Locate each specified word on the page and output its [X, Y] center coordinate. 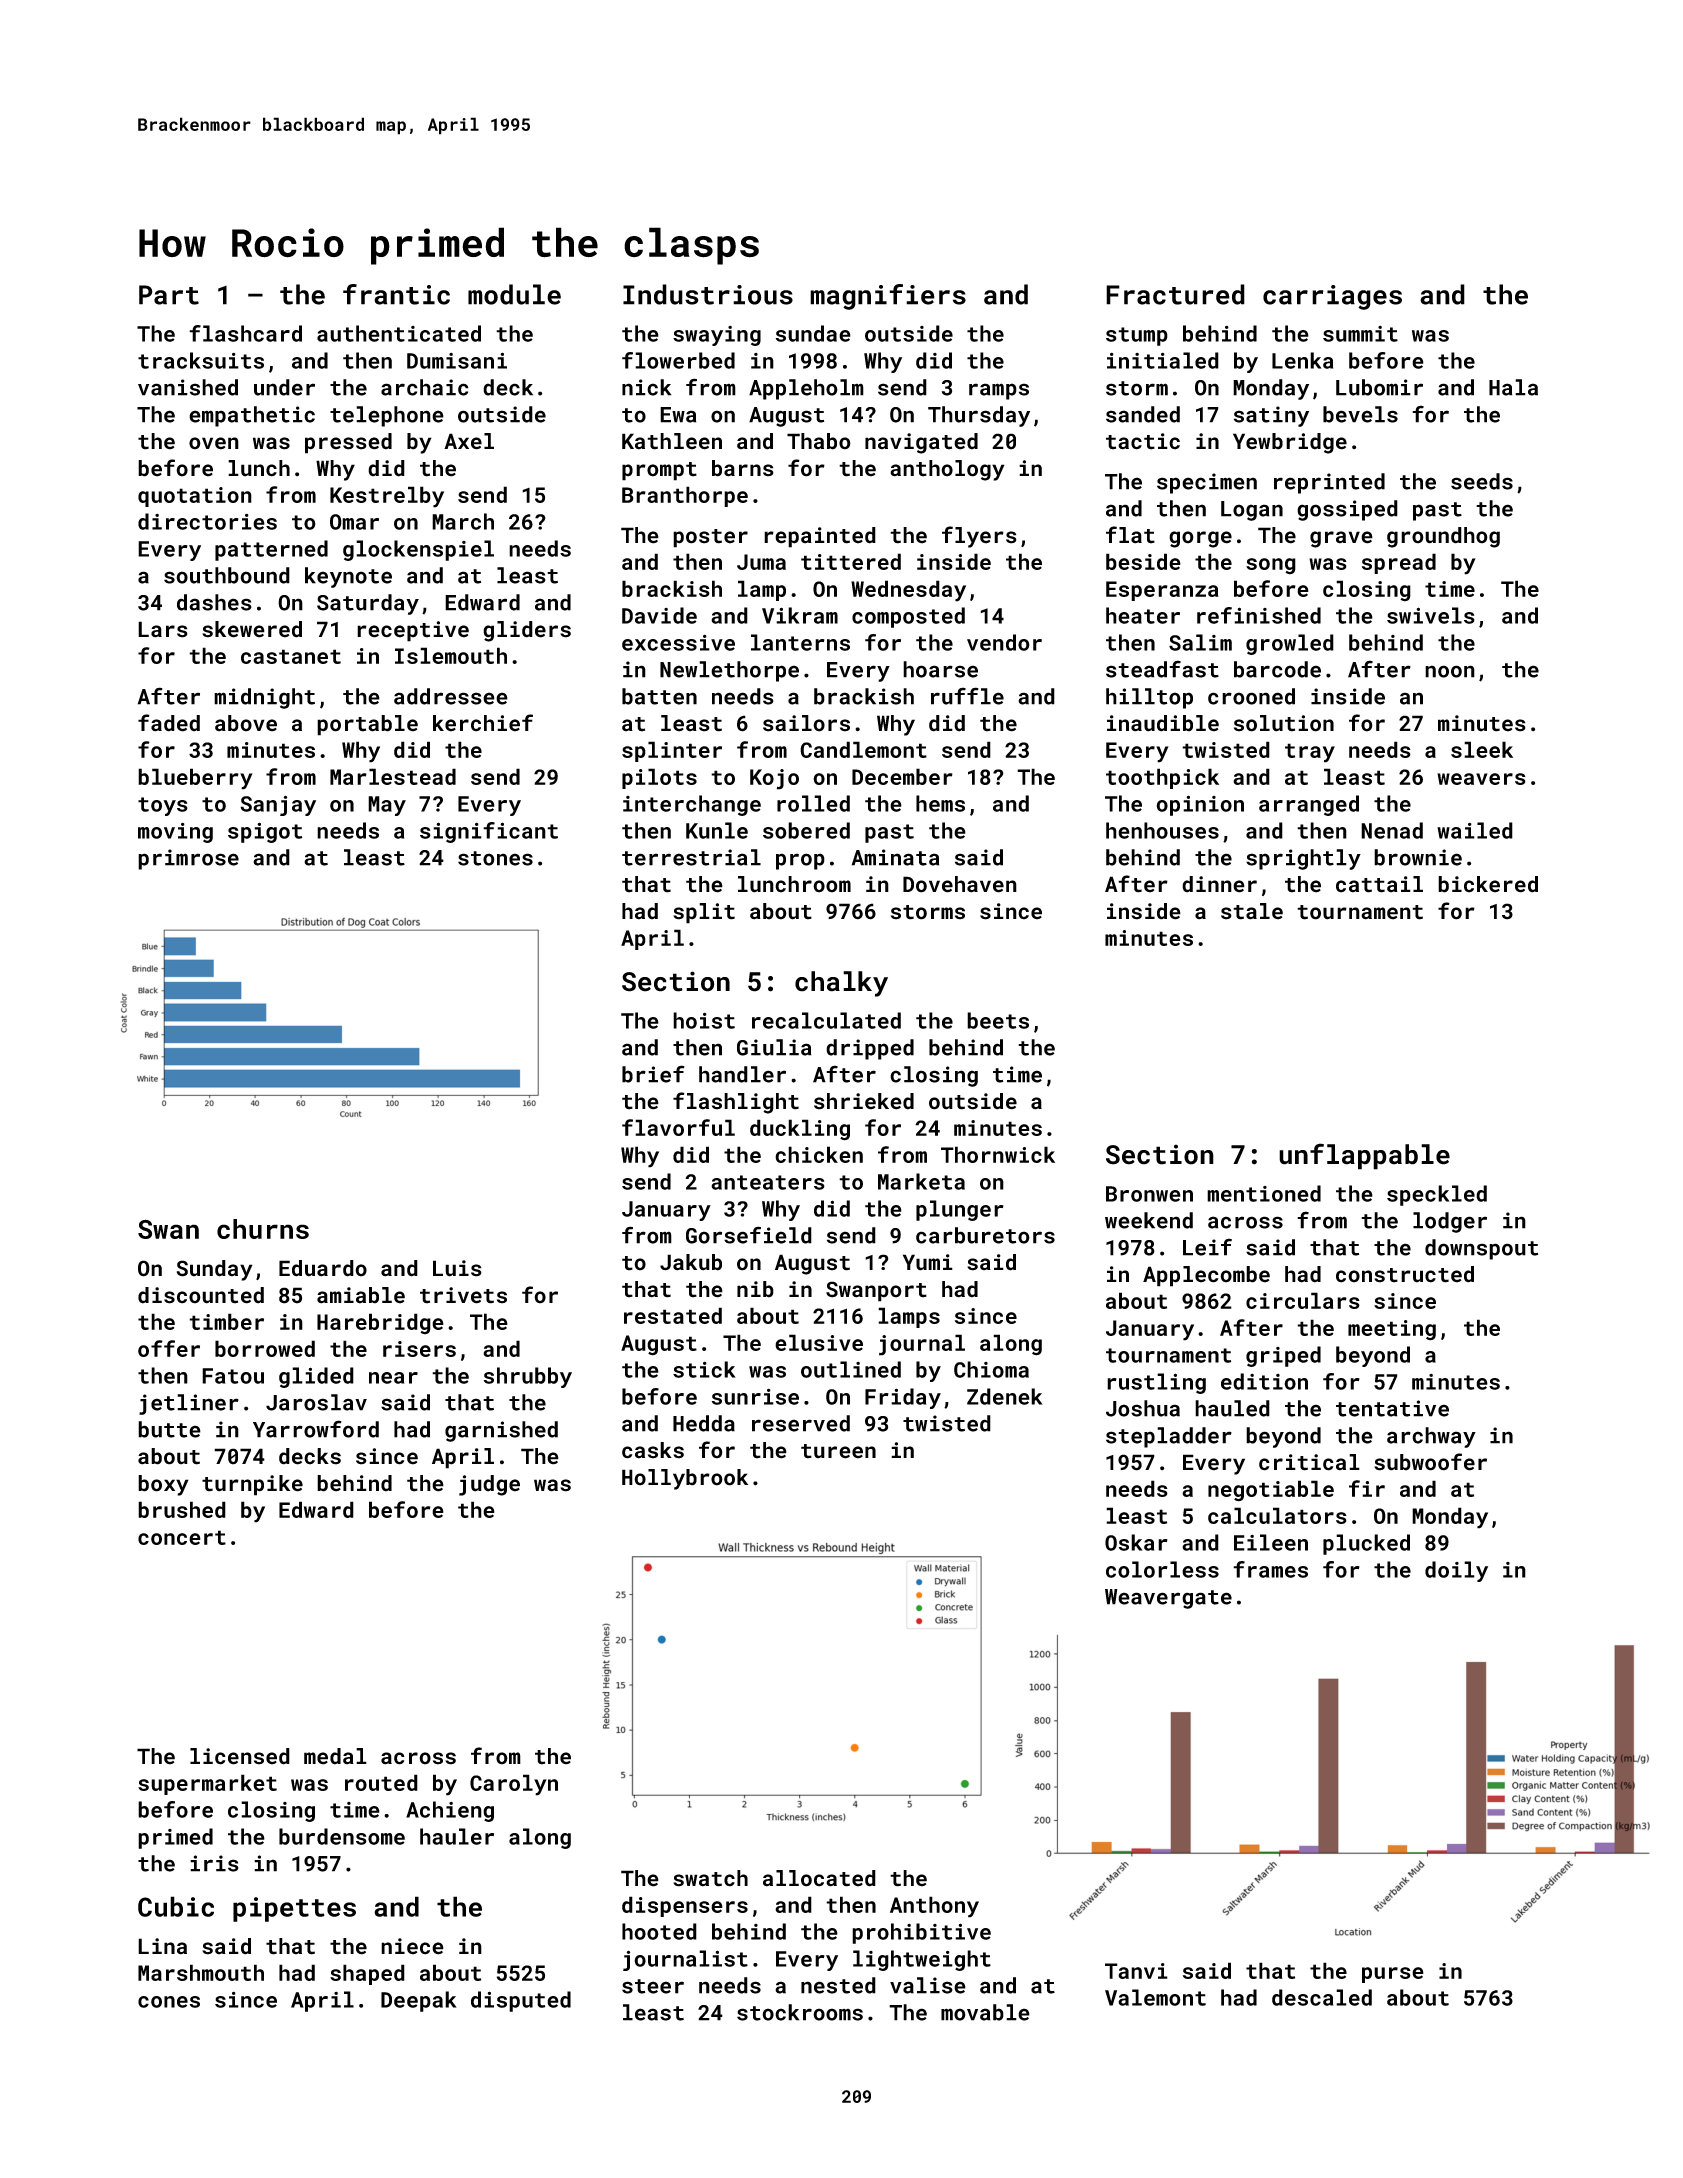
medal [335, 1756]
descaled [1322, 1997]
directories [207, 521]
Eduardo [323, 1268]
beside [1143, 561]
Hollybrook [685, 1479]
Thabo [819, 441]
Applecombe [1206, 1276]
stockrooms [800, 2012]
